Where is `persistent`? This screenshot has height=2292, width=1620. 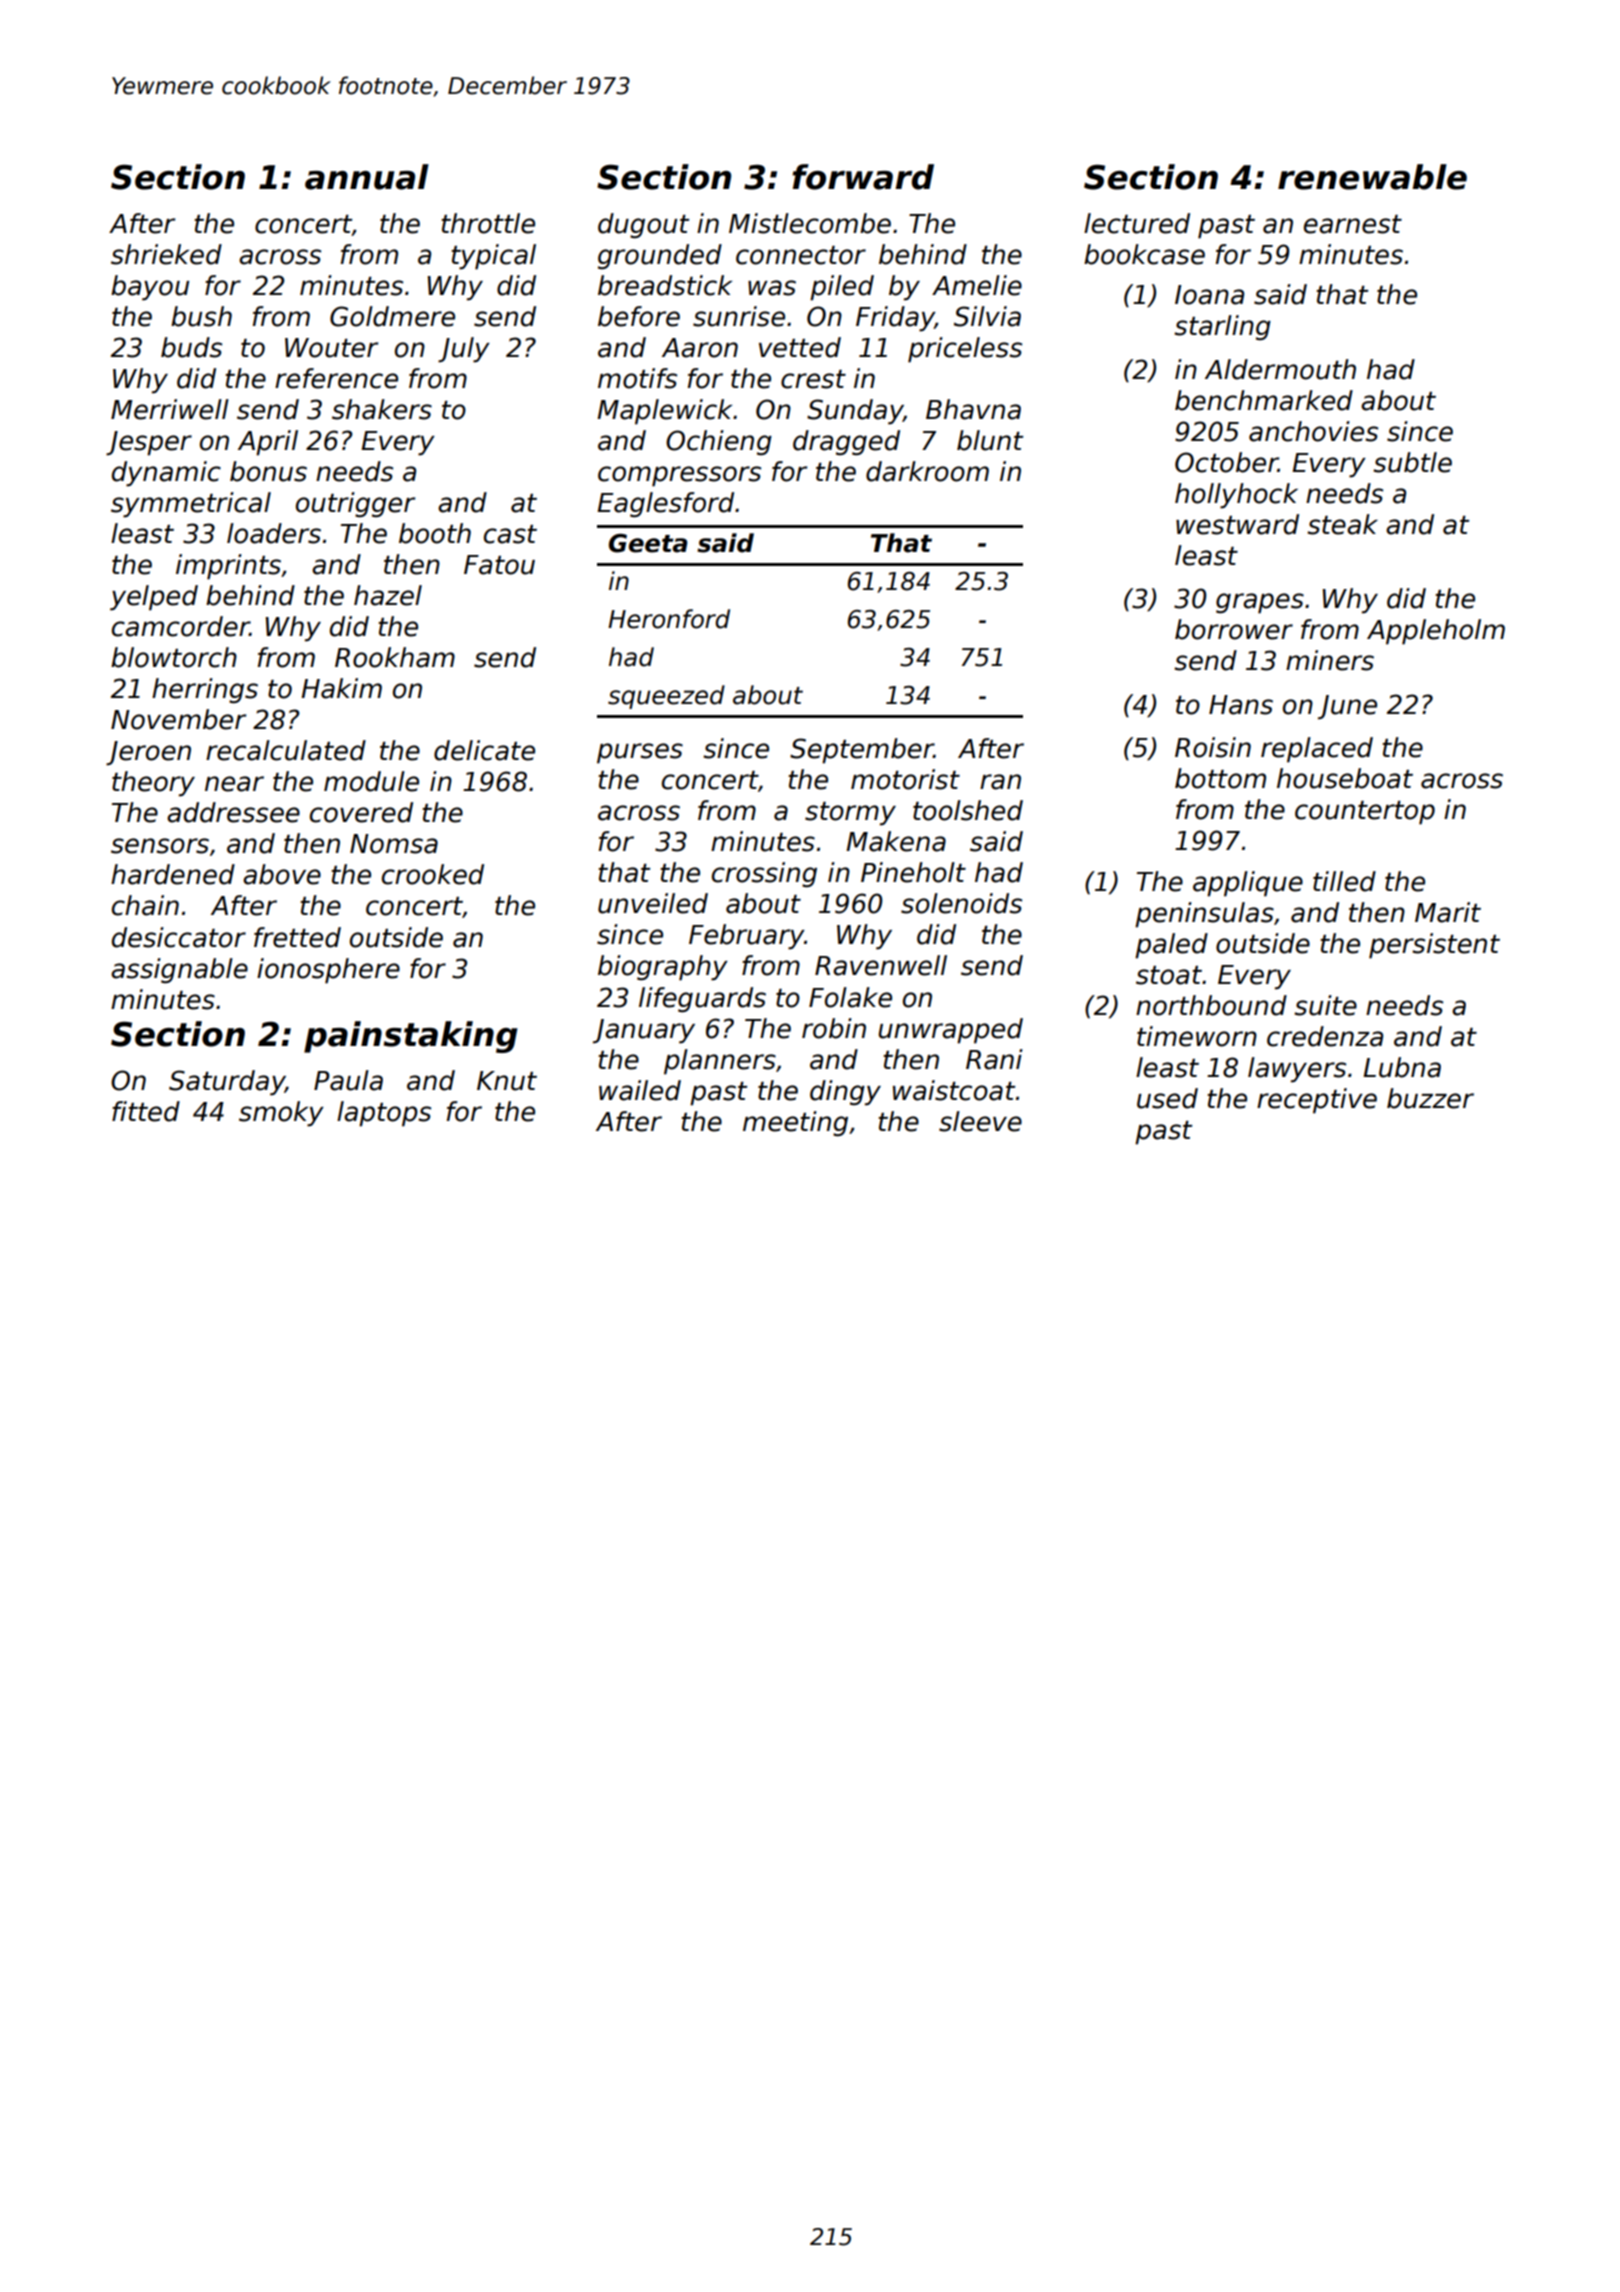
persistent is located at coordinates (1434, 946).
